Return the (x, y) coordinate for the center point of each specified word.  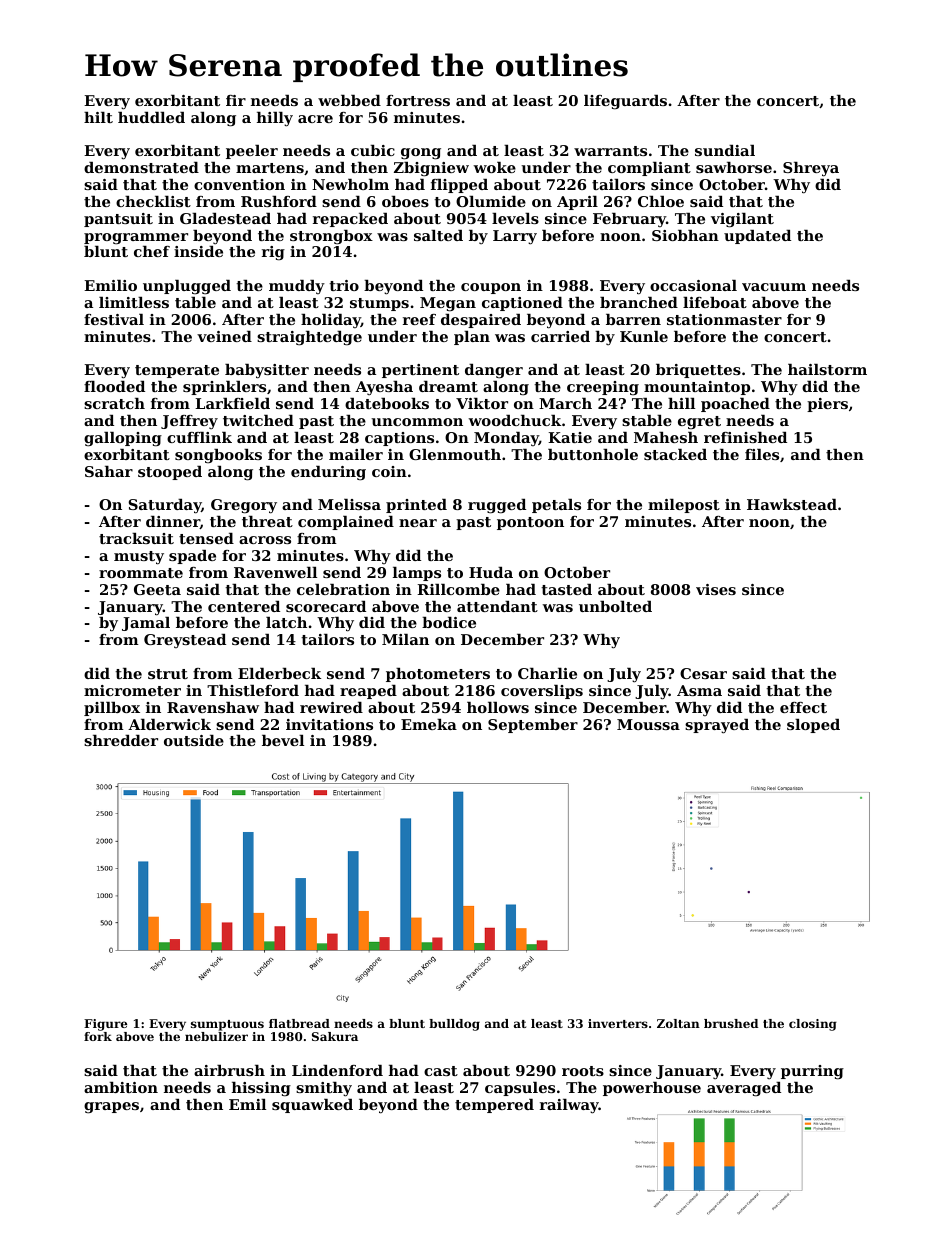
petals (556, 506)
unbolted (615, 606)
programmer (136, 239)
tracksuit (136, 538)
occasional (693, 285)
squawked (312, 1106)
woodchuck (514, 420)
